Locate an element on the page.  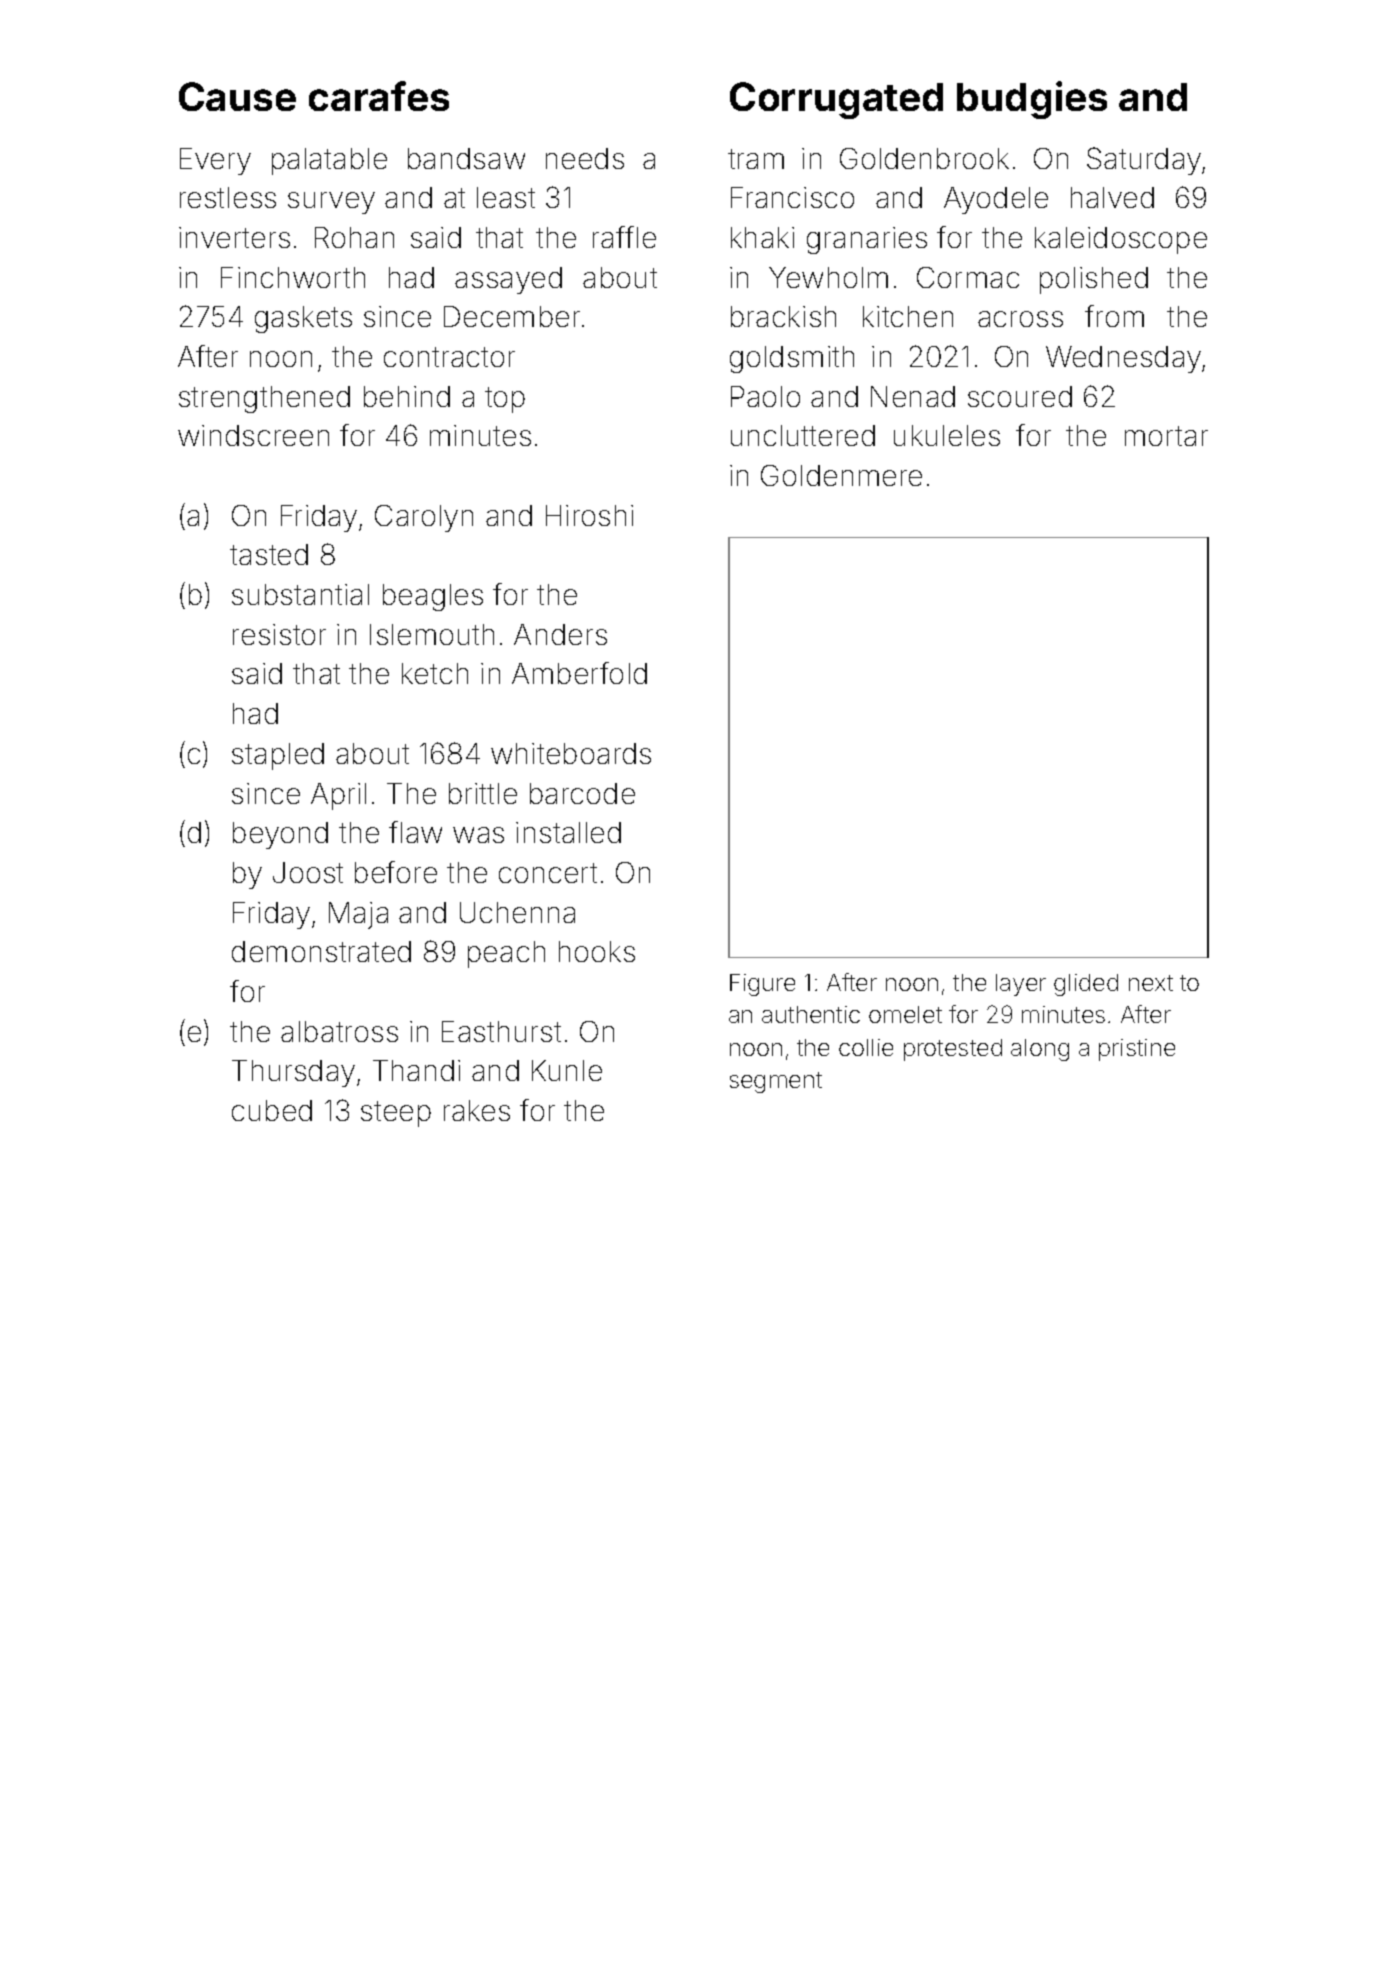
Corrugated is located at coordinates (836, 100).
